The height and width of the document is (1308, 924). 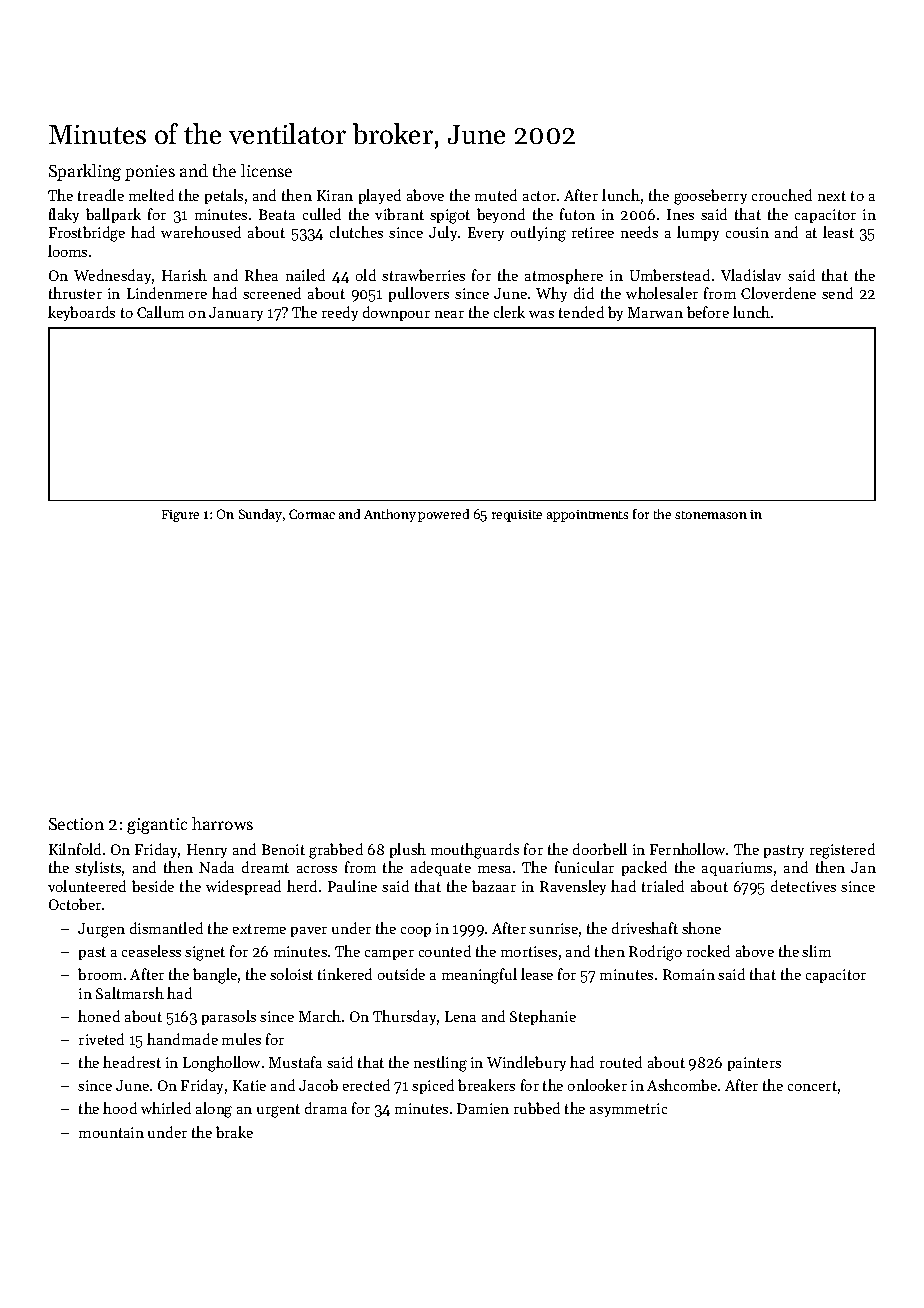 What do you see at coordinates (234, 1132) in the document?
I see `brake` at bounding box center [234, 1132].
